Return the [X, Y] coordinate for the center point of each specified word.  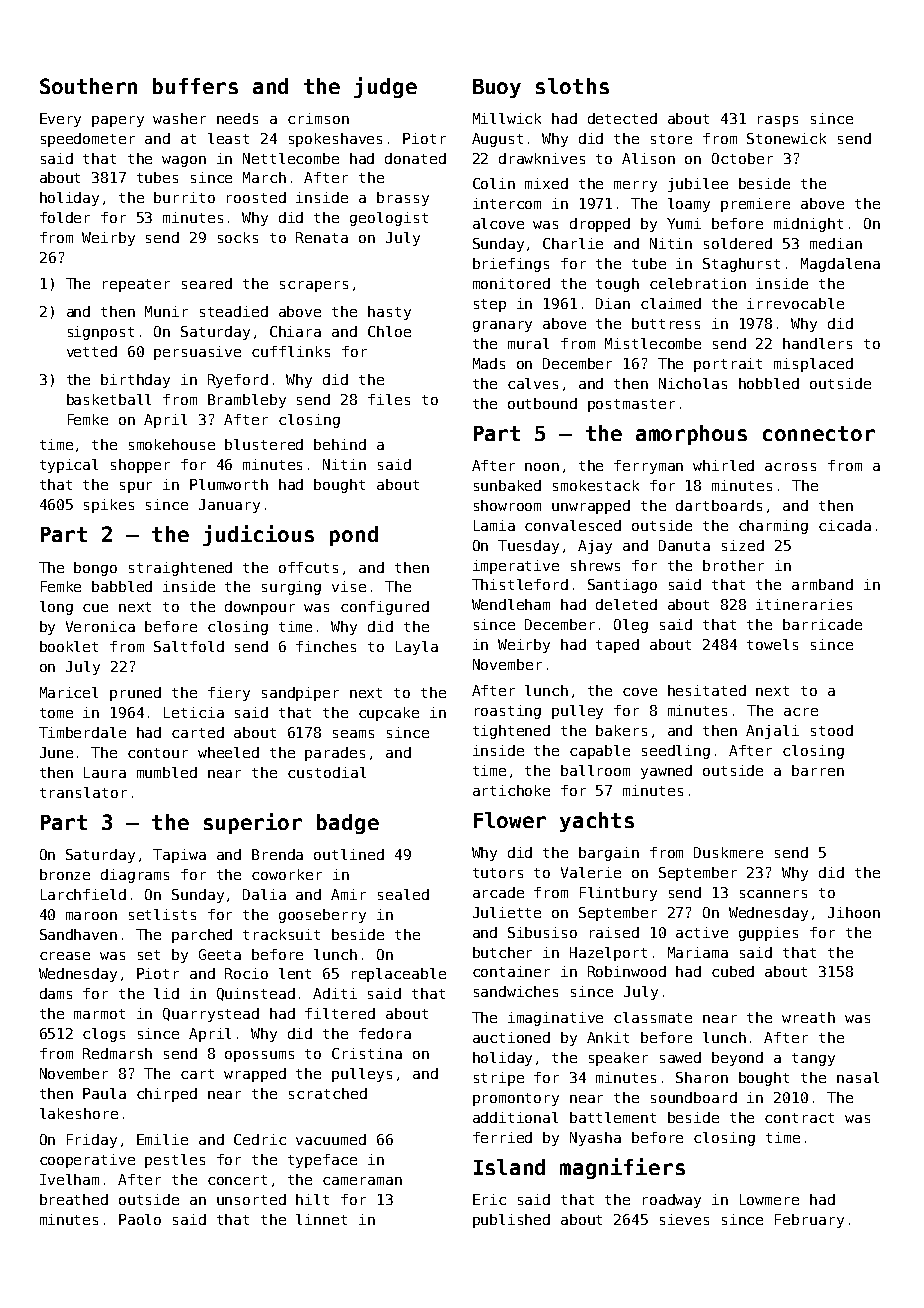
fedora [385, 1033]
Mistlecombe [653, 343]
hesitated [707, 690]
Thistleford [520, 584]
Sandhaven [78, 934]
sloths [572, 86]
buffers [195, 86]
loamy [689, 205]
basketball [109, 399]
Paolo [140, 1219]
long [56, 608]
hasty [389, 313]
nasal [858, 1077]
